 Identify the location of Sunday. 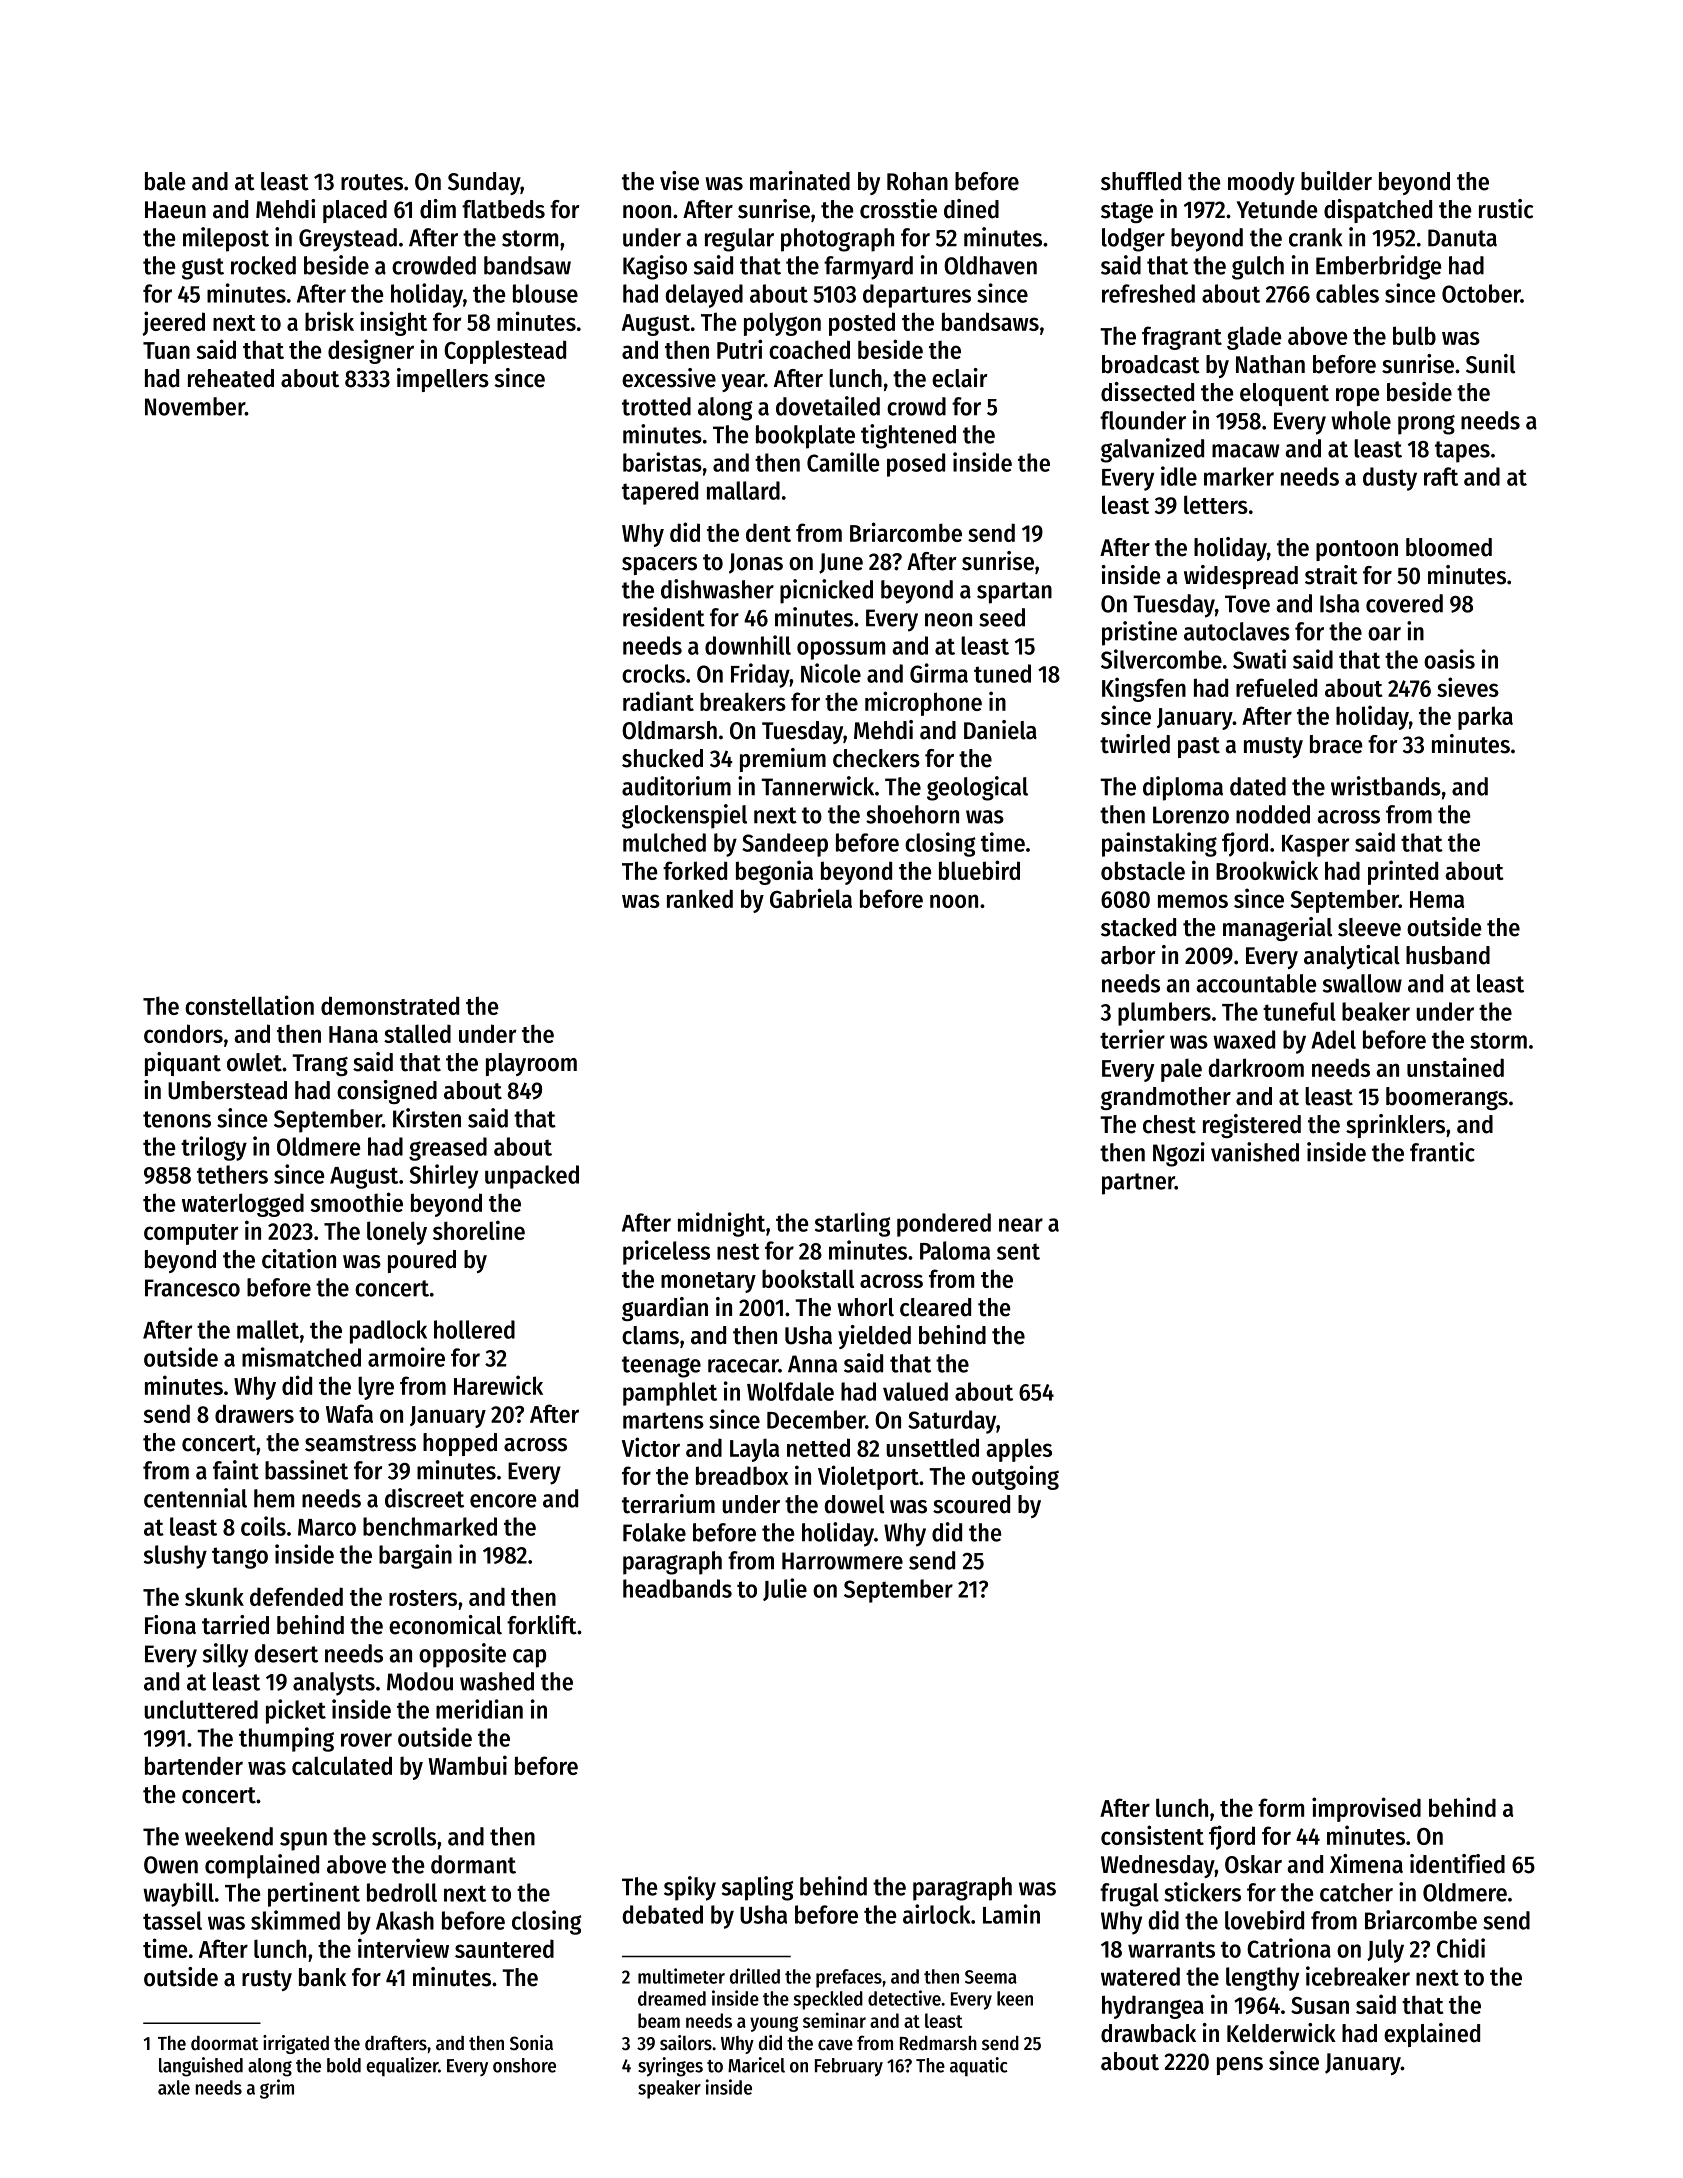
(484, 183).
